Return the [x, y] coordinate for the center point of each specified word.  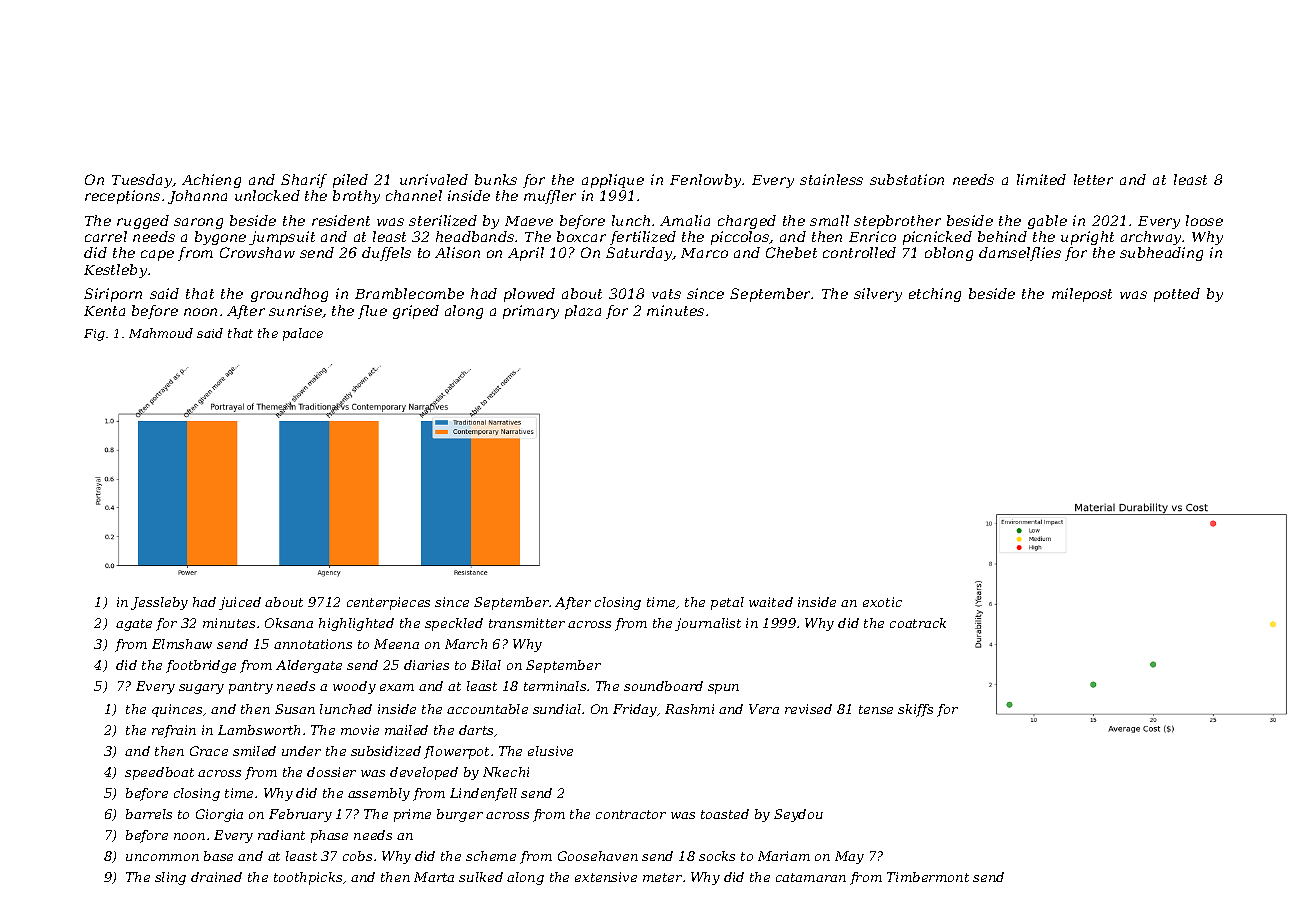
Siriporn [113, 295]
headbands [475, 236]
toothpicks [308, 878]
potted [1177, 295]
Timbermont [928, 877]
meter [662, 877]
